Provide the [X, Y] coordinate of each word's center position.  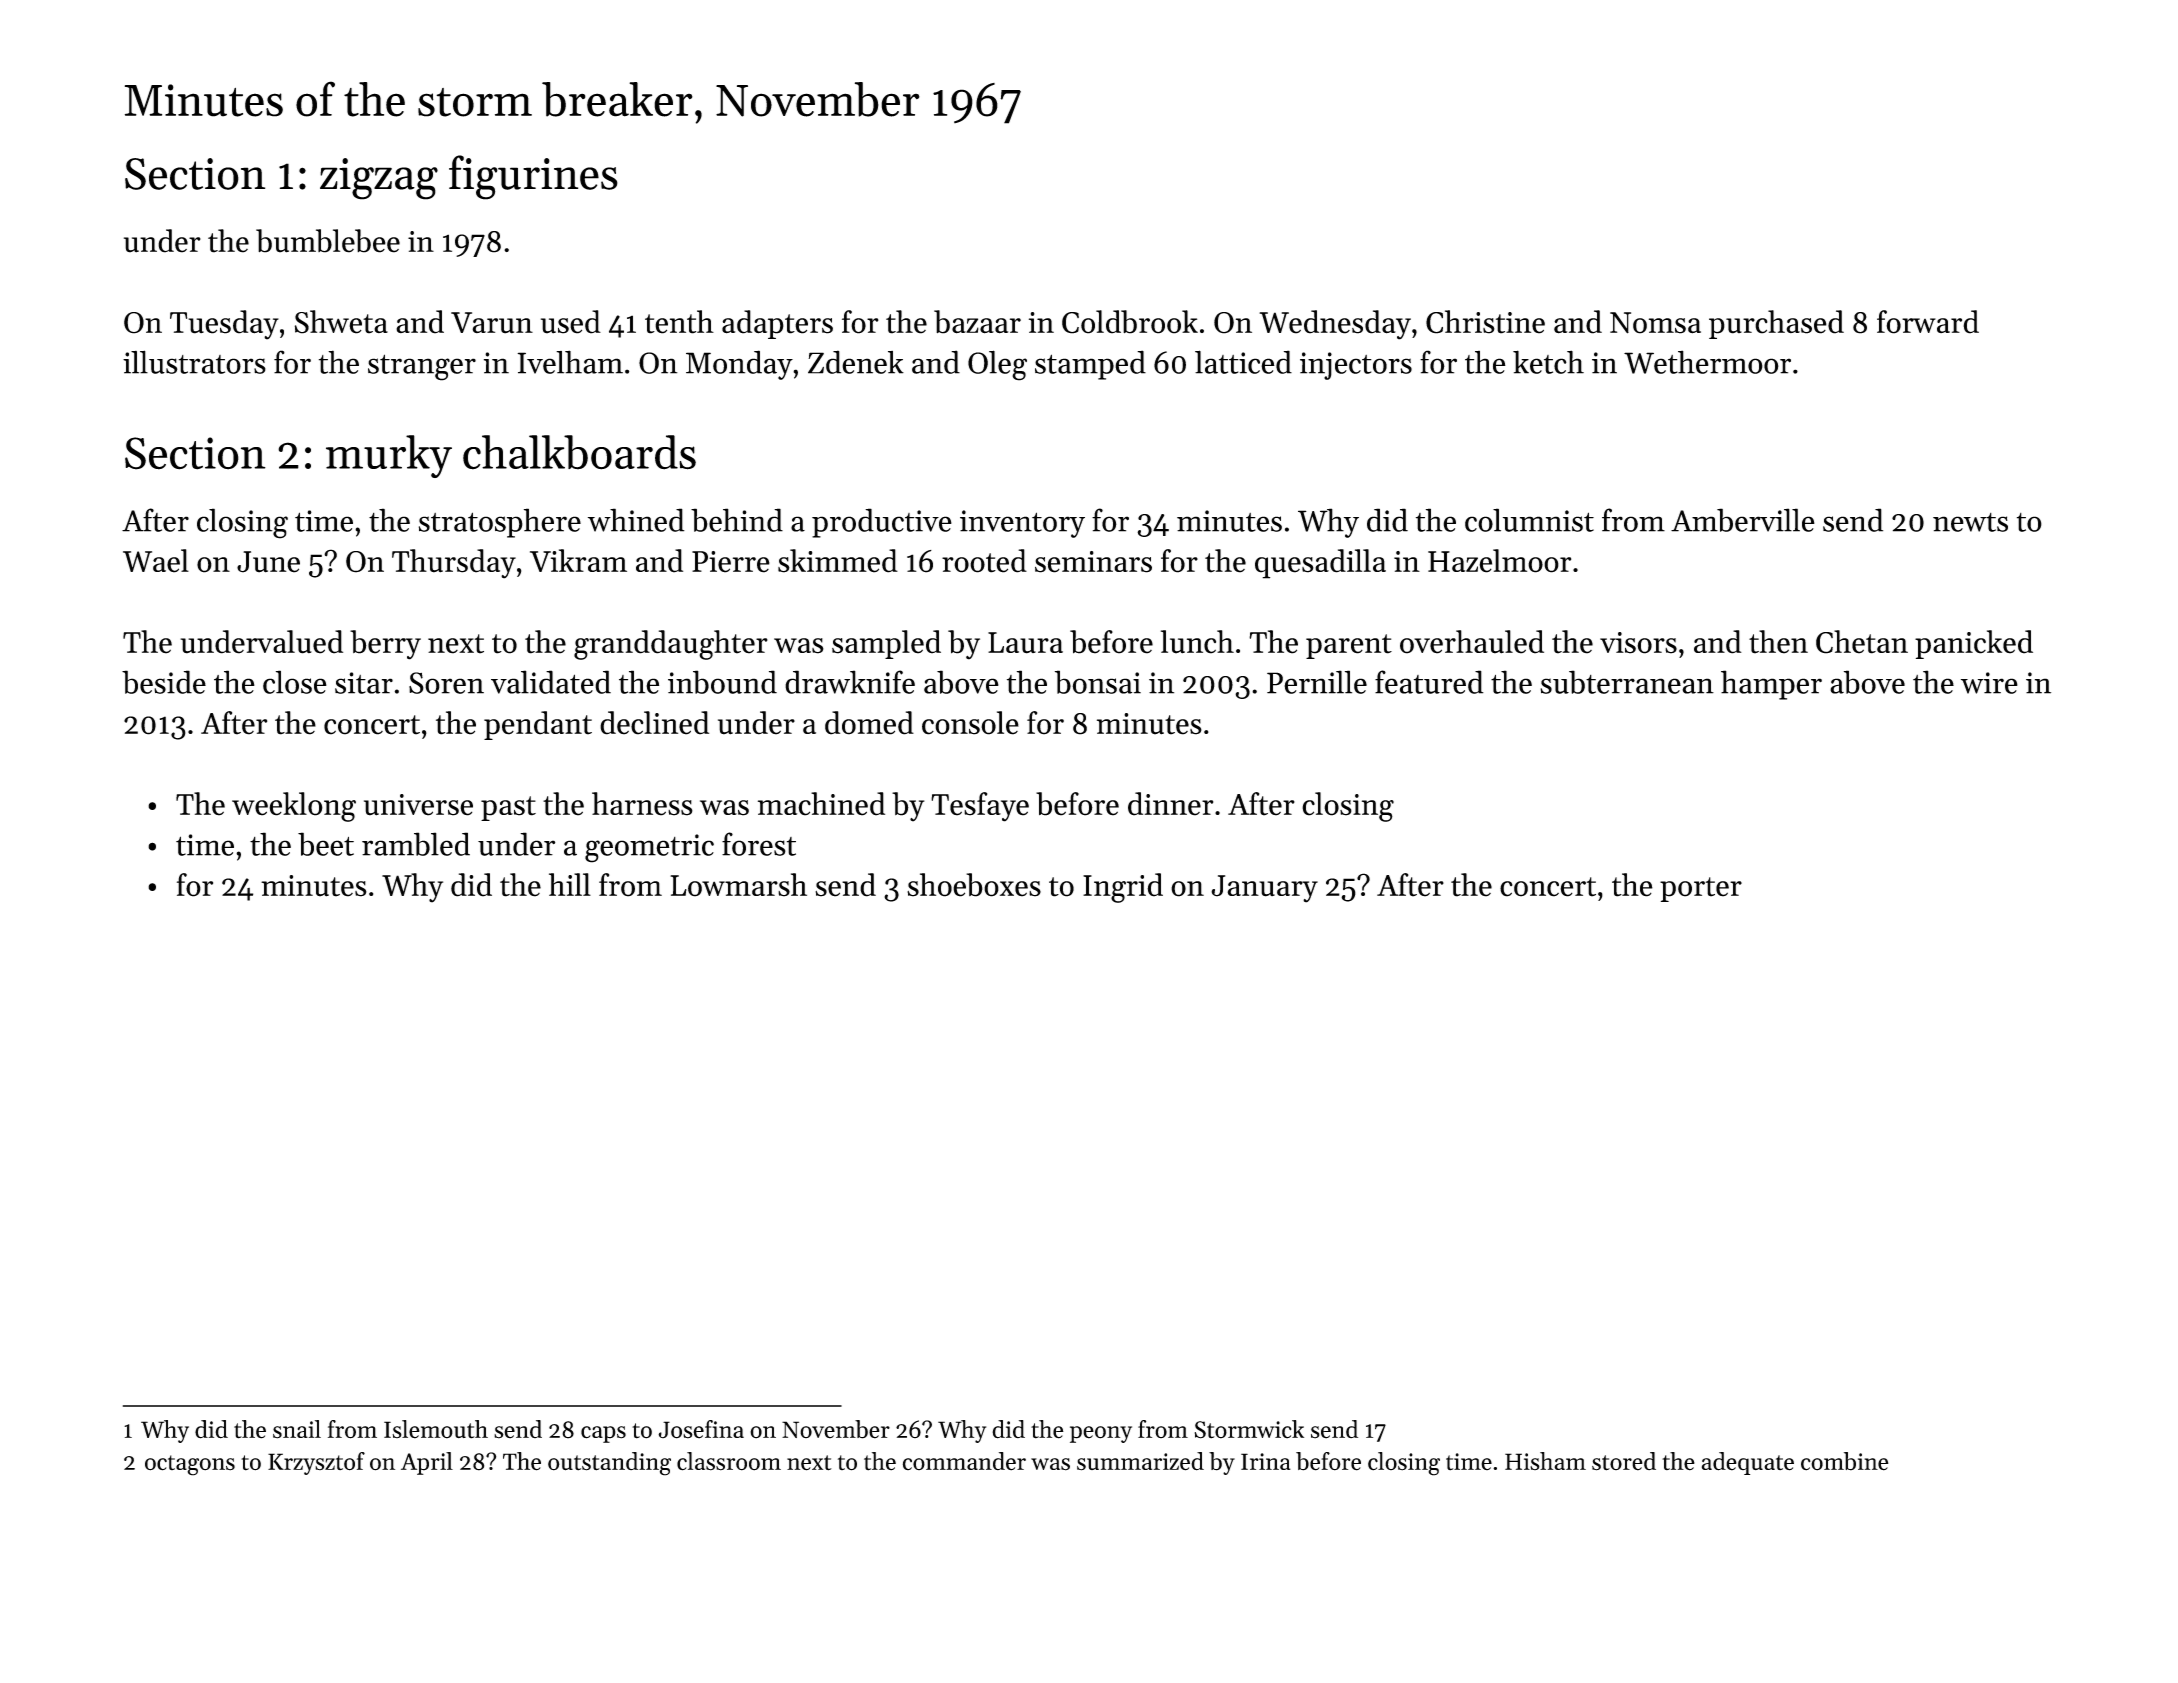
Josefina [701, 1429]
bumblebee [328, 241]
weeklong [294, 807]
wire [1989, 683]
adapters [777, 324]
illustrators [194, 362]
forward [1928, 322]
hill [570, 884]
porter [1701, 889]
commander [964, 1461]
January [1264, 889]
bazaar [977, 322]
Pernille [1317, 682]
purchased [1776, 324]
